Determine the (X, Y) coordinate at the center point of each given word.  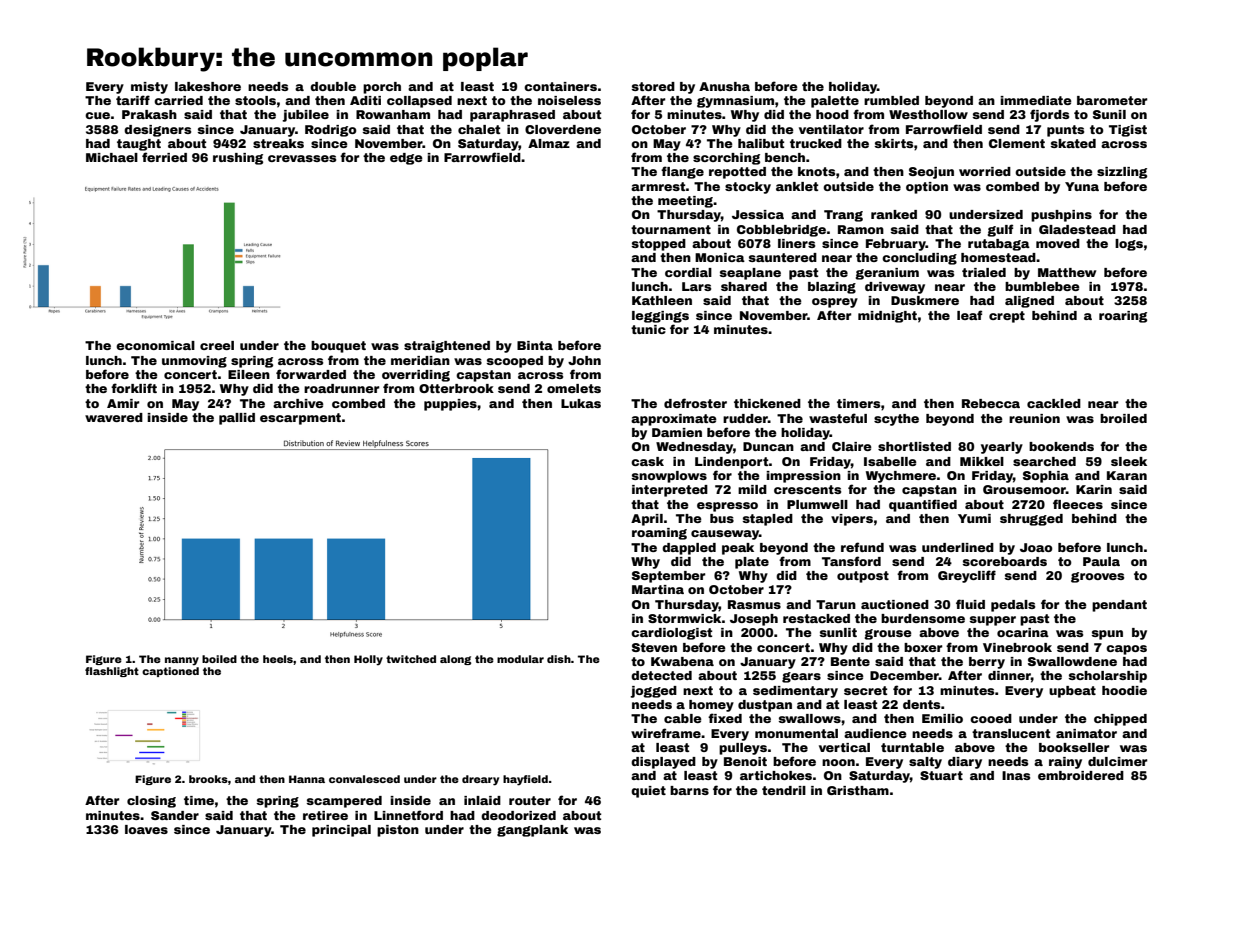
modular (520, 659)
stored (653, 86)
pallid (237, 419)
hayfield (525, 780)
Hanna (307, 779)
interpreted (670, 491)
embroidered (1081, 775)
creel (217, 345)
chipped (1120, 720)
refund (862, 547)
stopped (659, 245)
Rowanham (393, 114)
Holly (368, 660)
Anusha (724, 86)
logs (1129, 245)
